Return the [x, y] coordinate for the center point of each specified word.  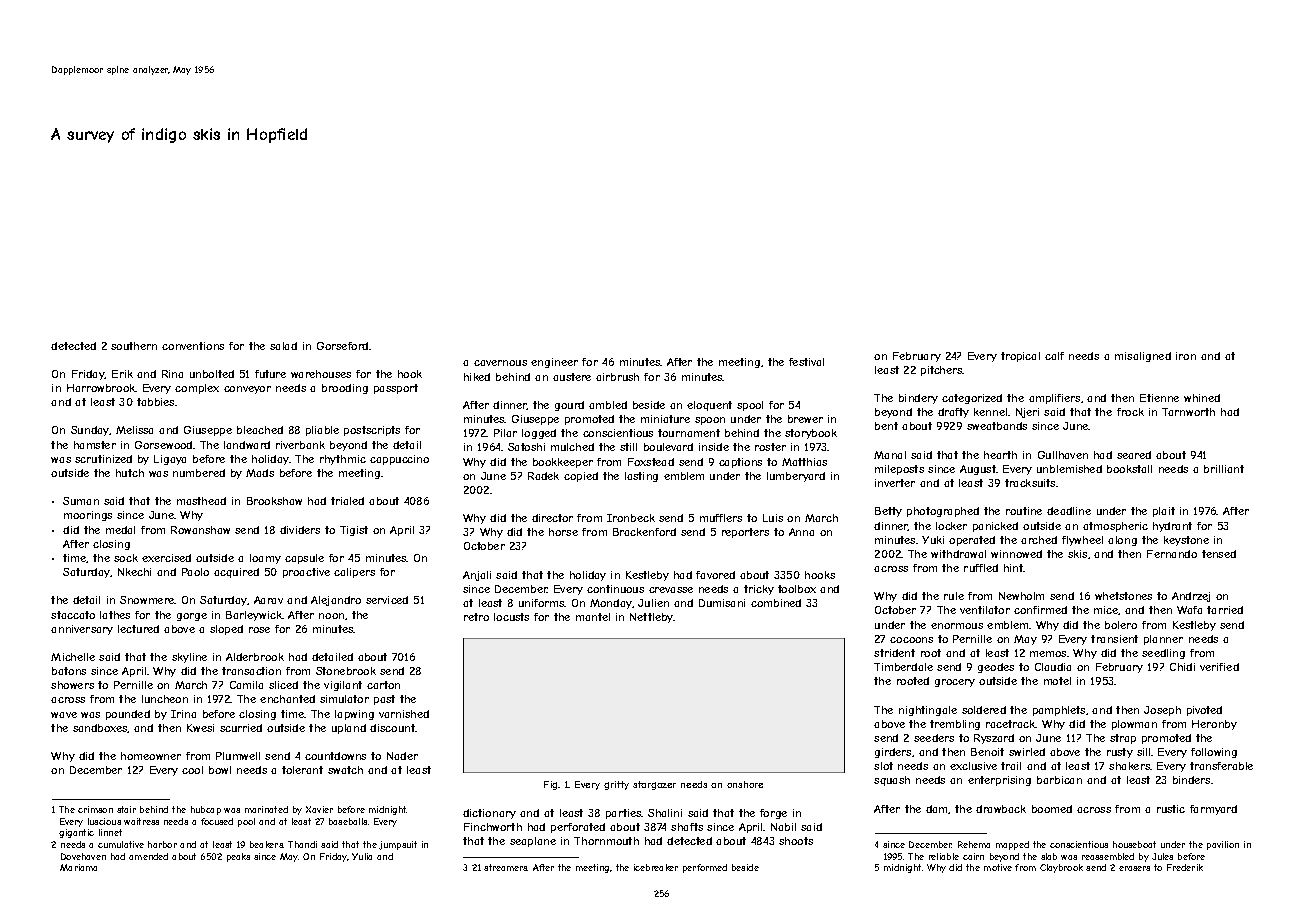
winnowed [1016, 554]
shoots [796, 841]
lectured [138, 629]
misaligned [1143, 357]
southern [134, 346]
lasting [641, 477]
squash [892, 781]
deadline [1069, 511]
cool [192, 770]
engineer [554, 363]
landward [247, 445]
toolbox [797, 589]
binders [1191, 780]
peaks [238, 857]
